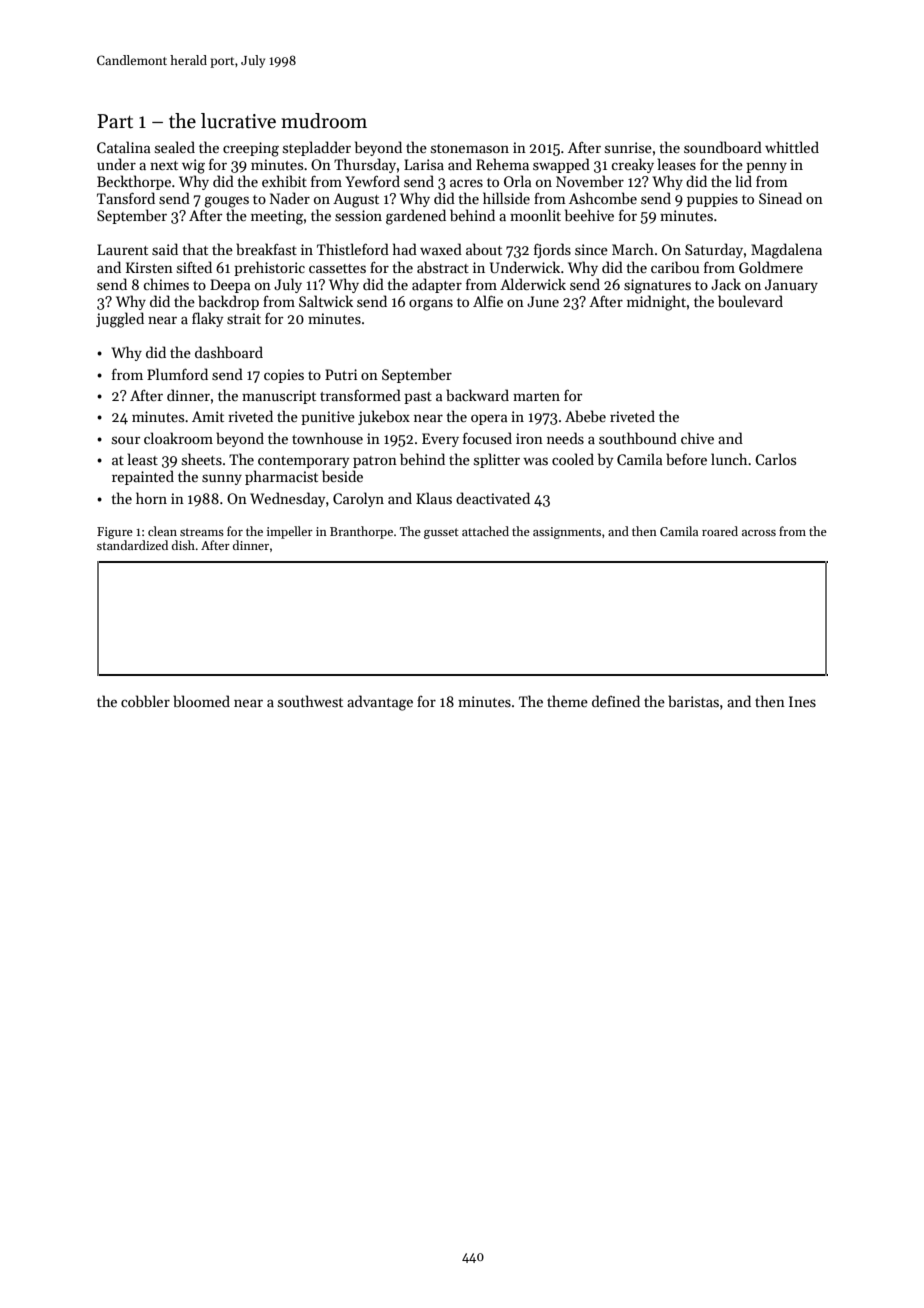  I want to click on organs, so click(431, 305).
